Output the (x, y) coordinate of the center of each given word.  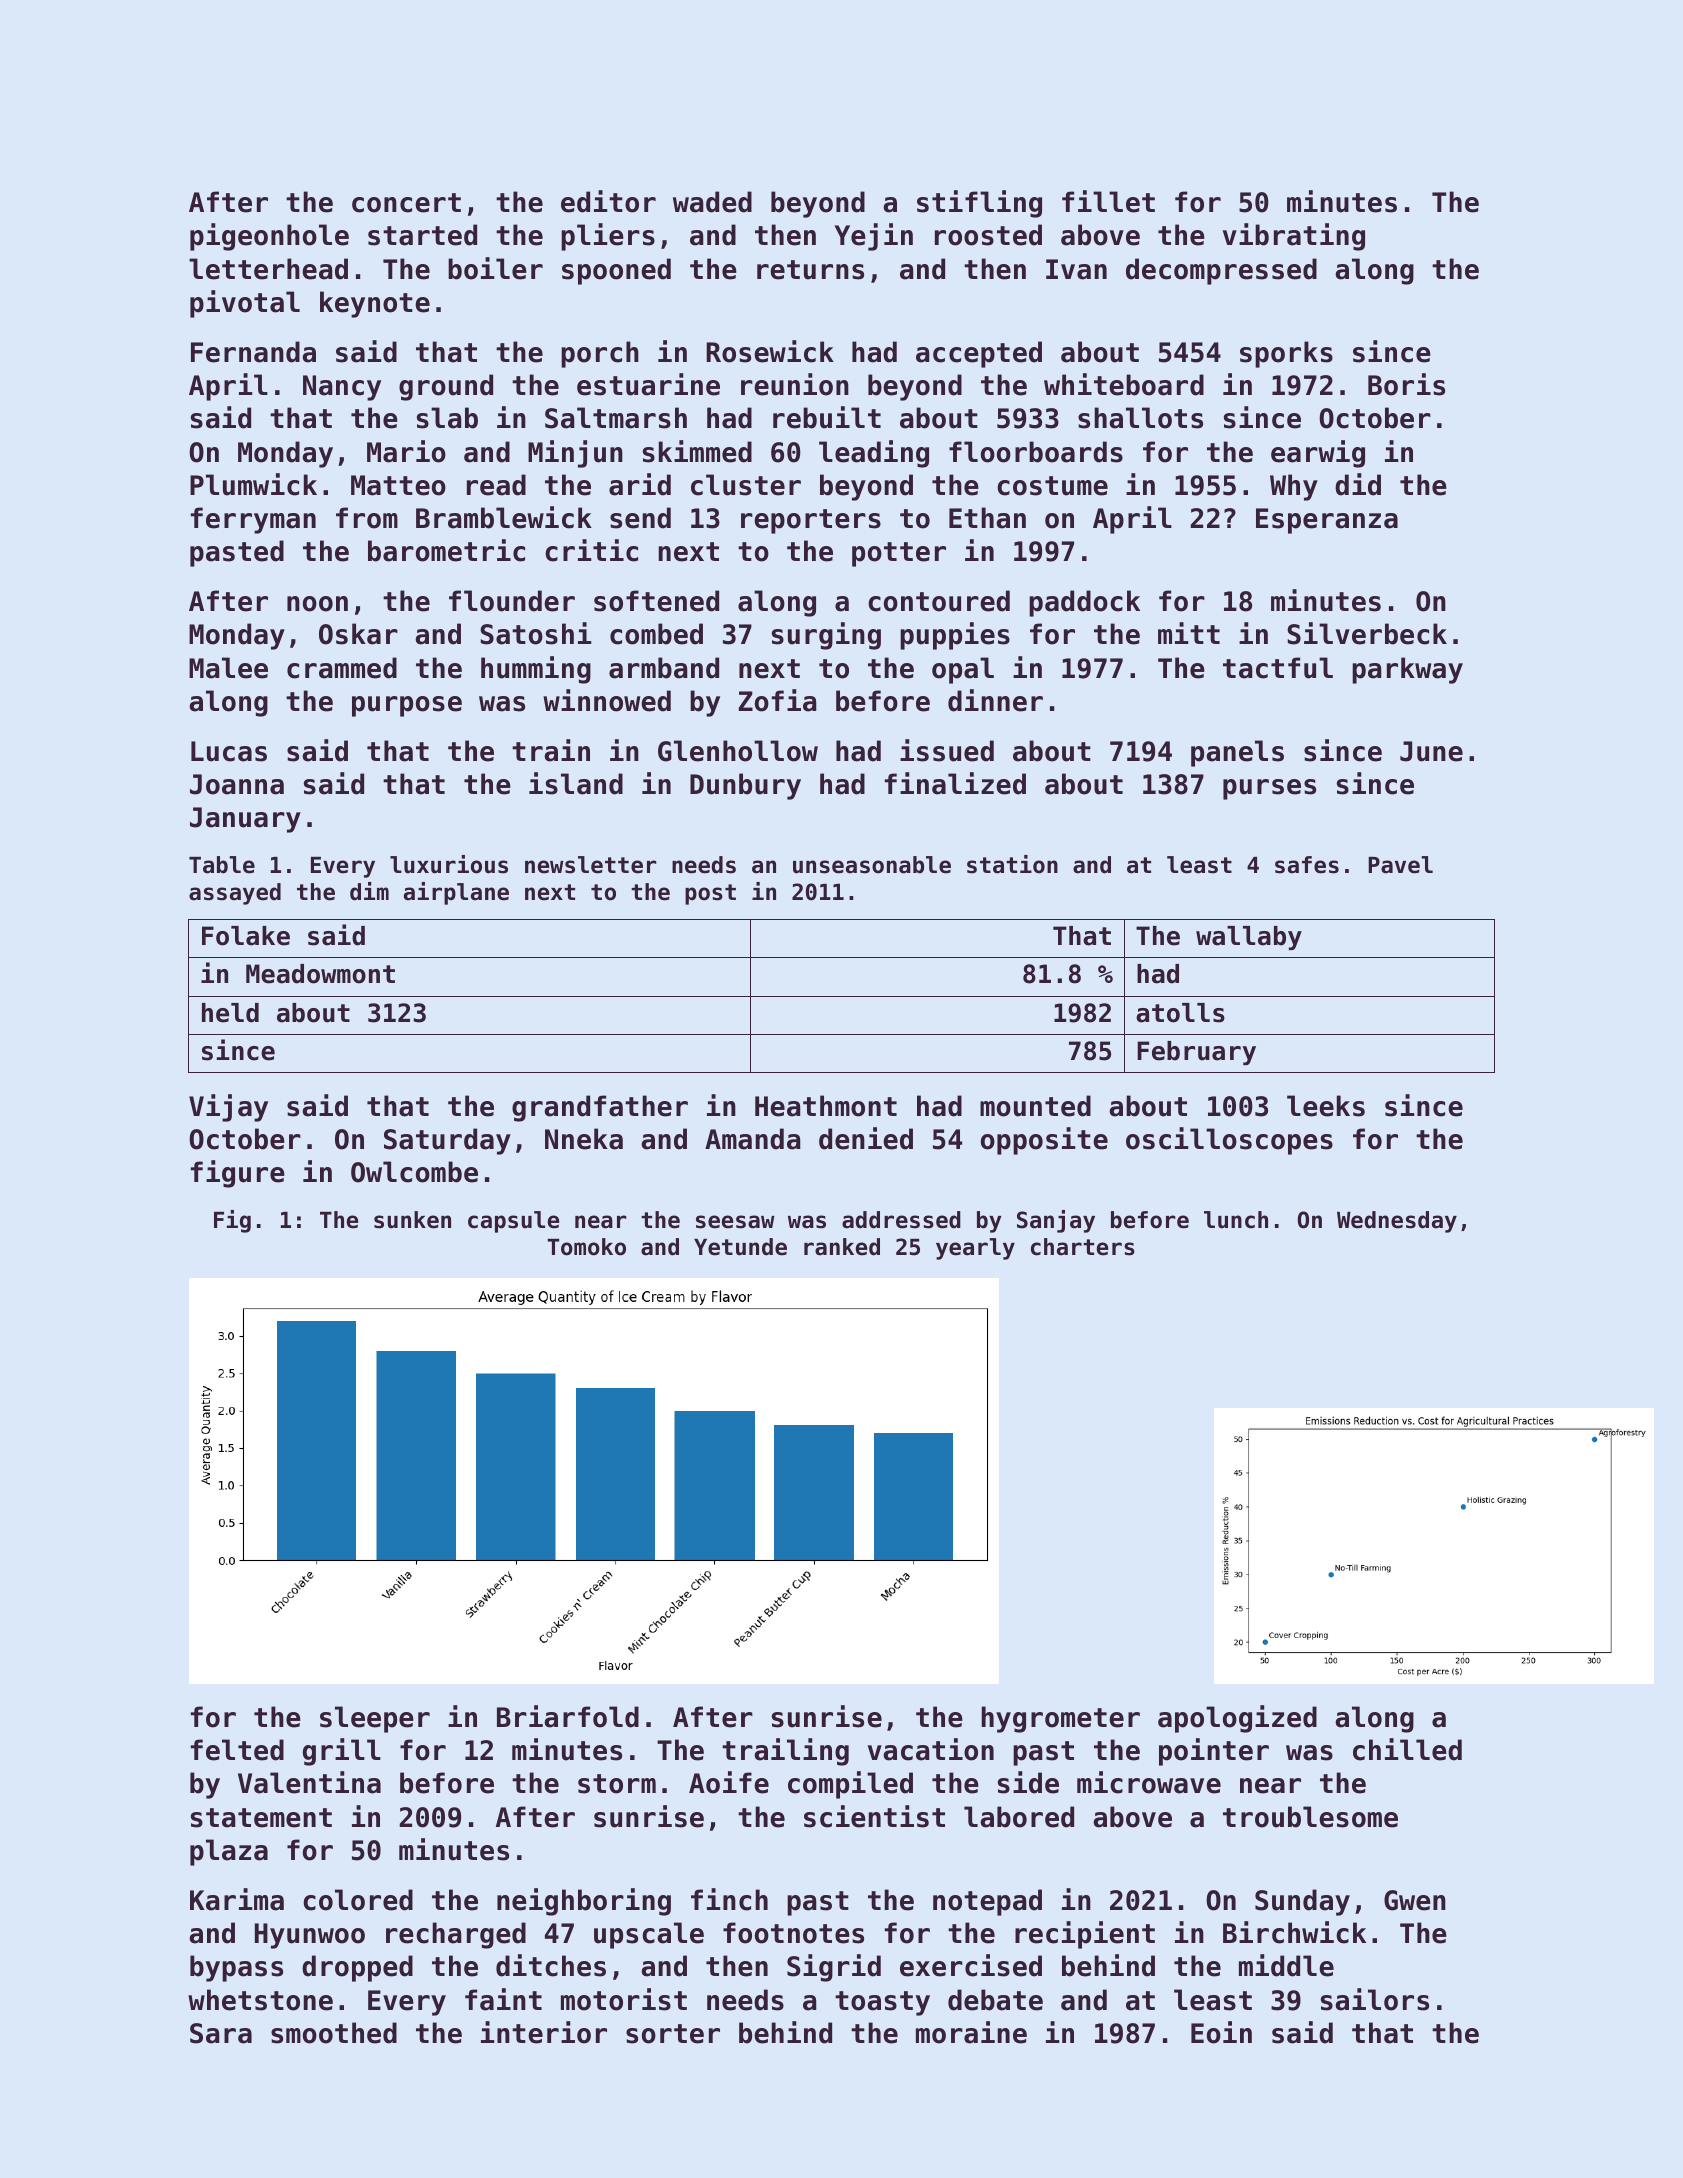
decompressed (1221, 271)
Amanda (753, 1139)
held (230, 1013)
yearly (975, 1249)
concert (406, 203)
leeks (1326, 1106)
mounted (1035, 1106)
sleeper (375, 1719)
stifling (979, 204)
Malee (228, 668)
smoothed (334, 2033)
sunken (412, 1220)
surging (826, 636)
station (1012, 864)
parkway (1407, 670)
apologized (1237, 1719)
